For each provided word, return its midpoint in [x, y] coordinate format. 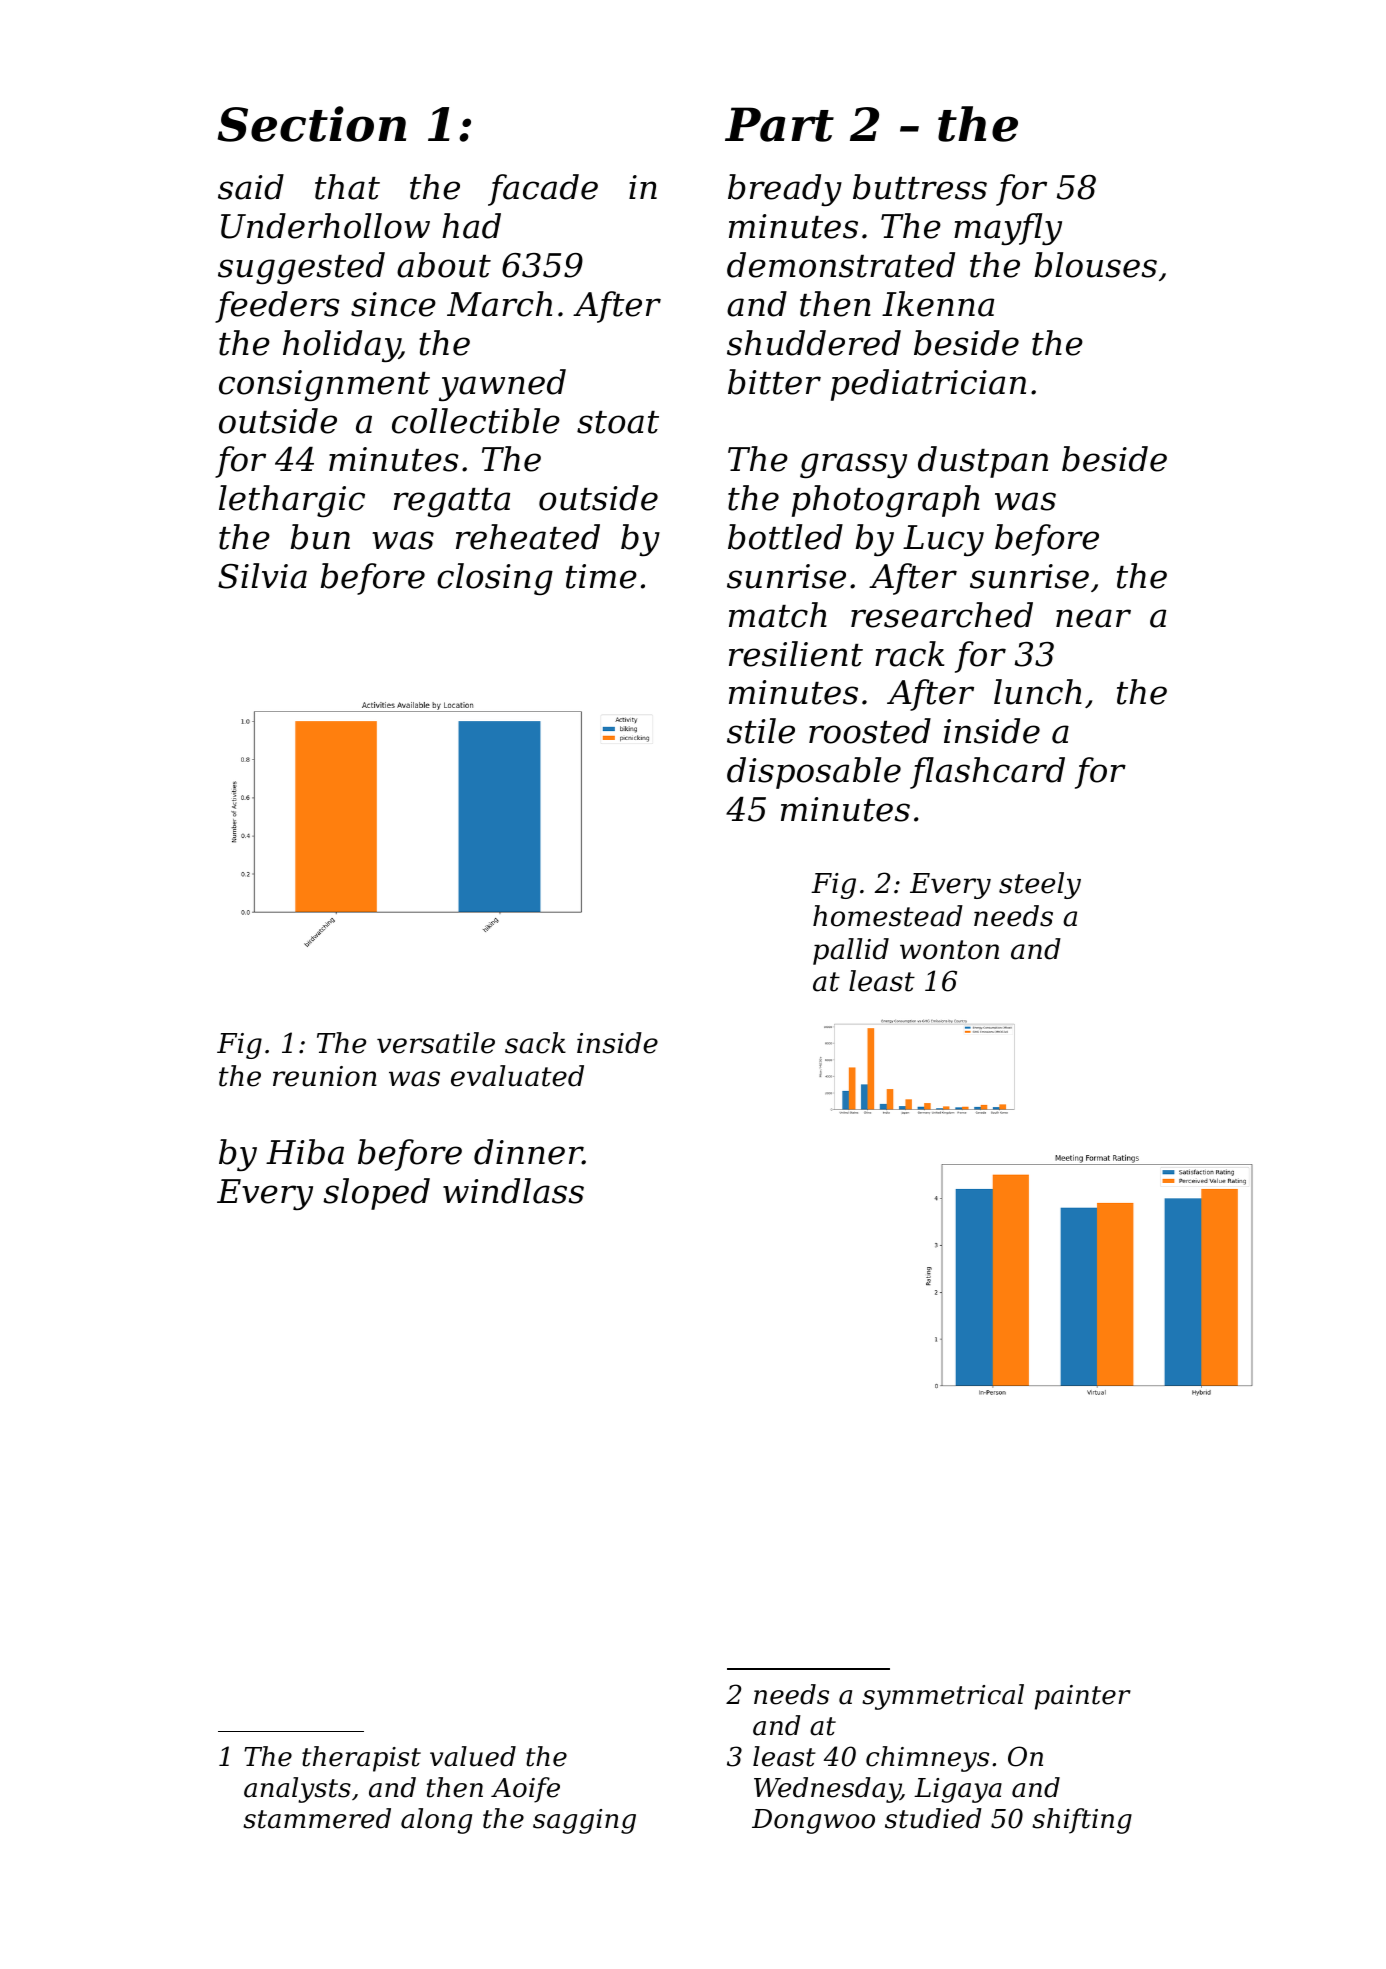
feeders [277, 307]
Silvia [262, 576]
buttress [920, 187]
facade [543, 190]
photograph [886, 501]
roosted [870, 731]
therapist [361, 1759]
